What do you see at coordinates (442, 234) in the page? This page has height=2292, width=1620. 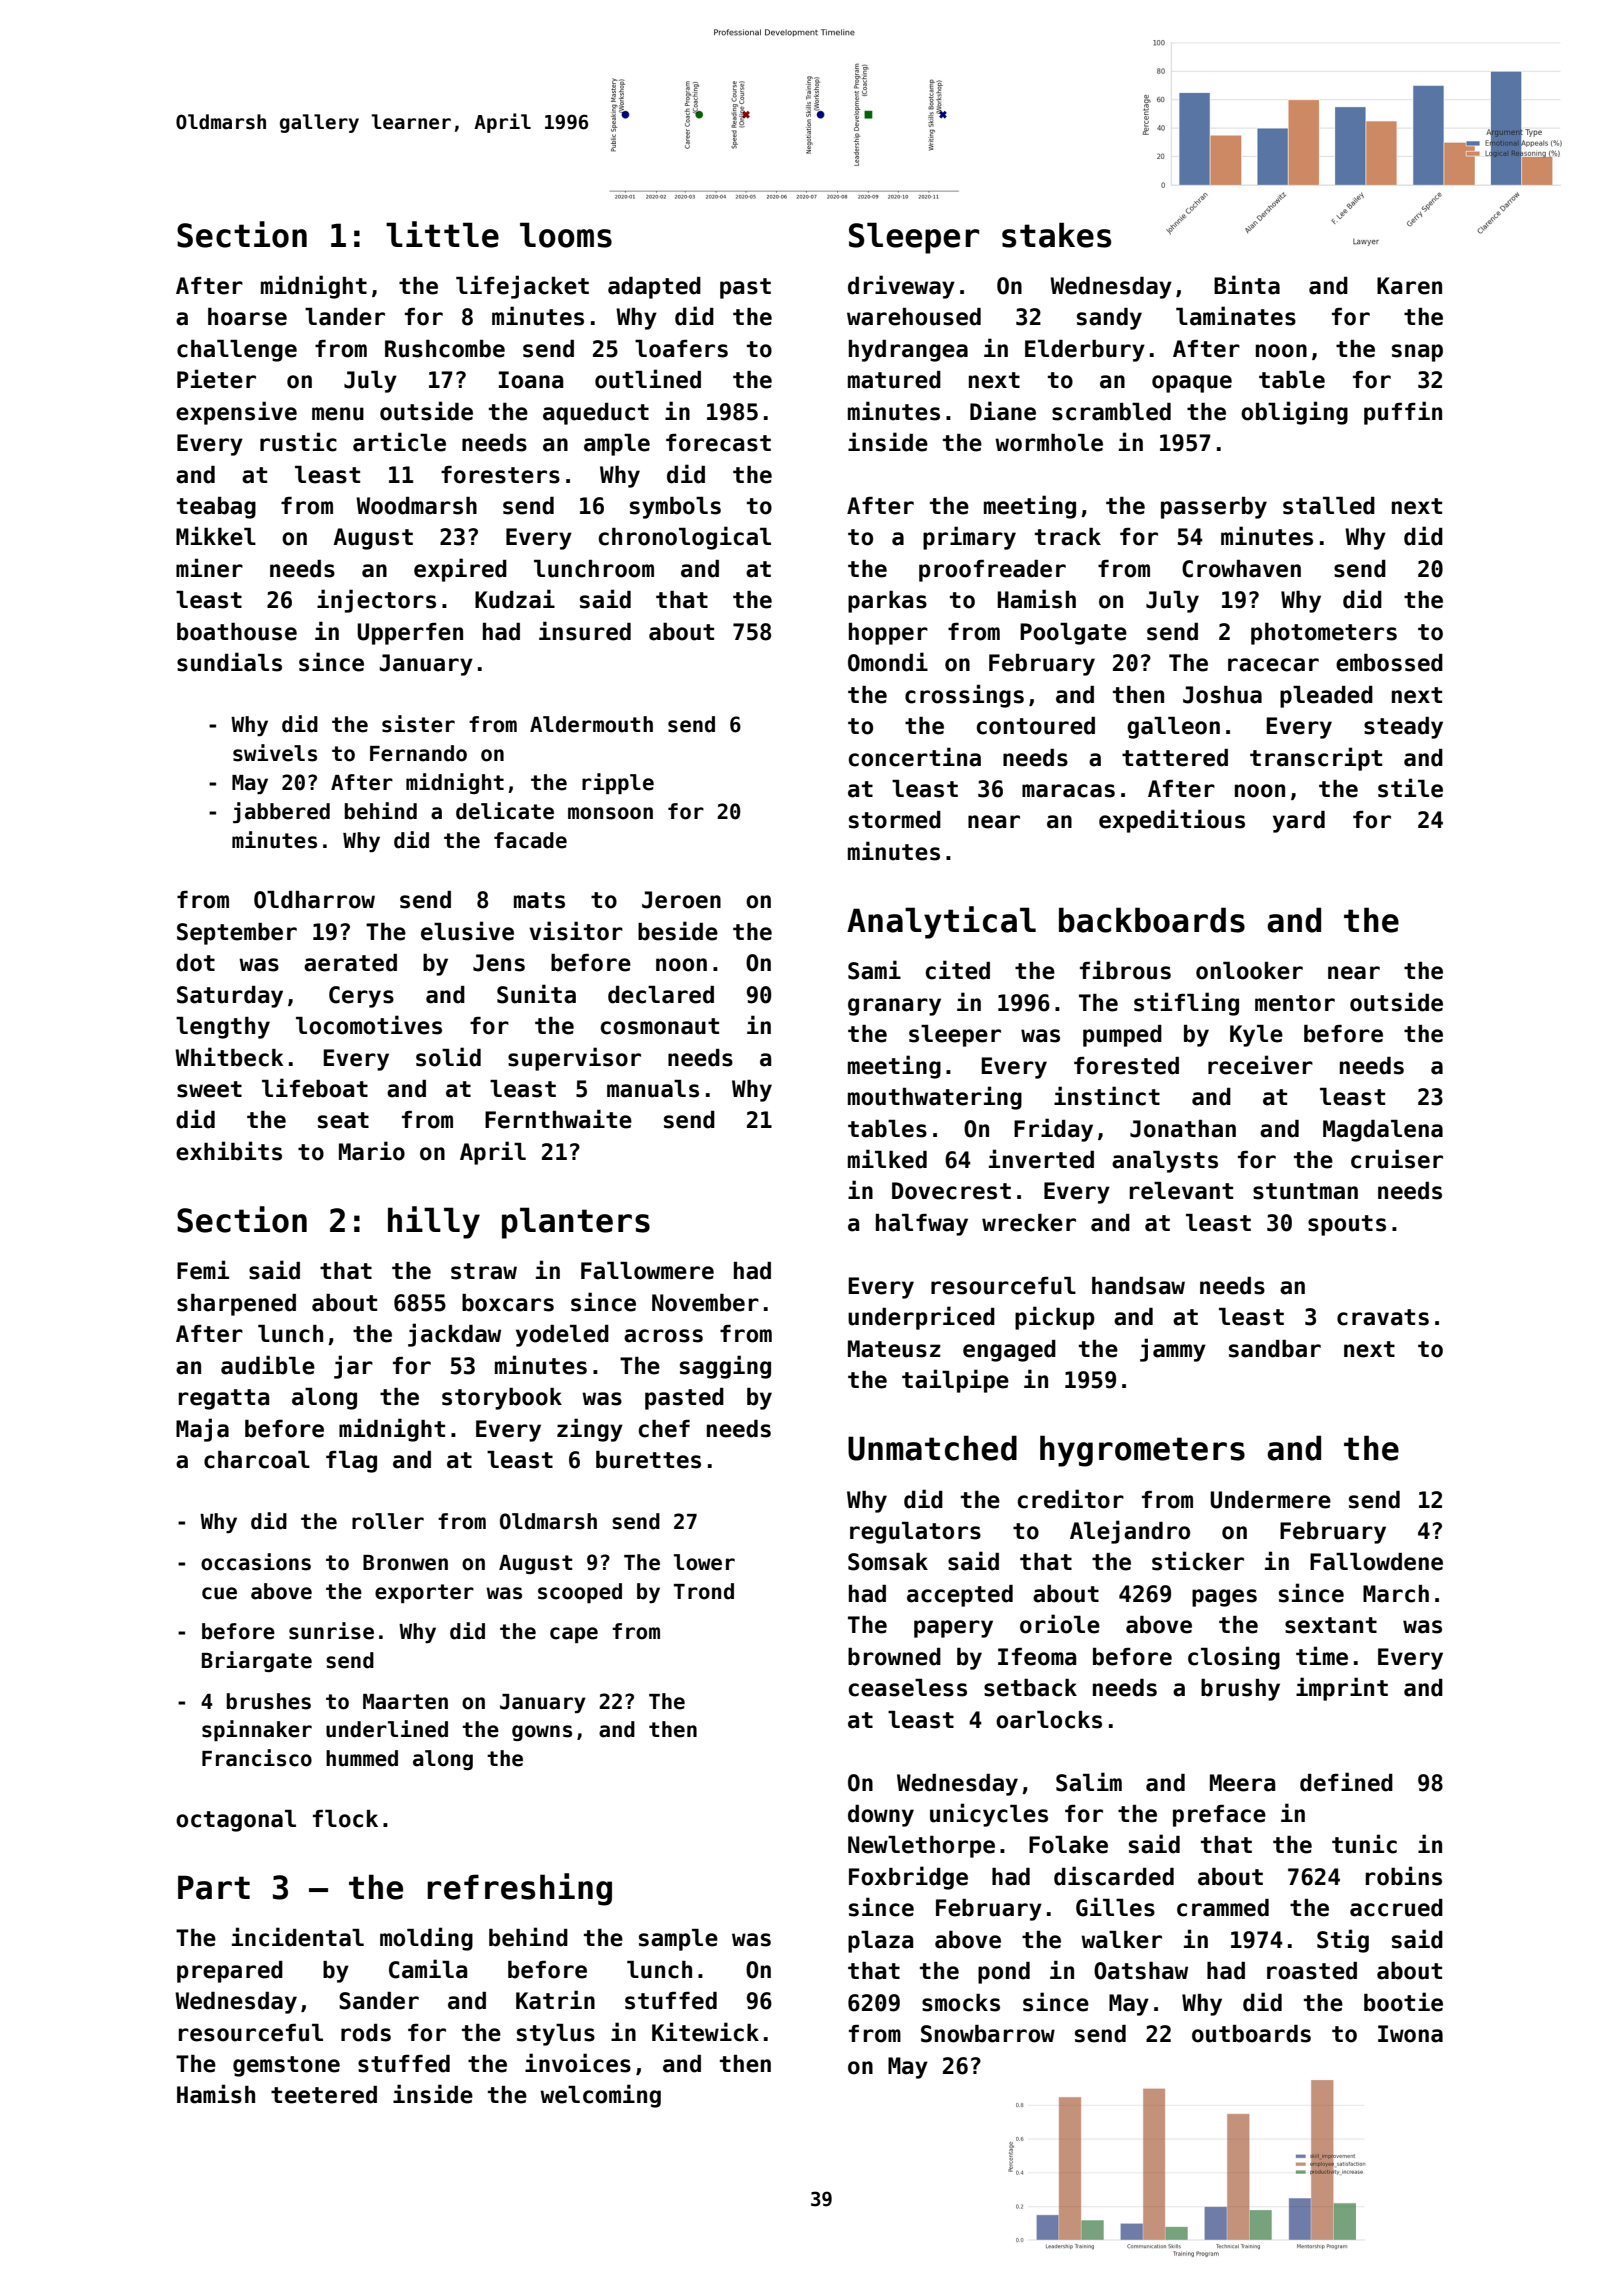 I see `little` at bounding box center [442, 234].
